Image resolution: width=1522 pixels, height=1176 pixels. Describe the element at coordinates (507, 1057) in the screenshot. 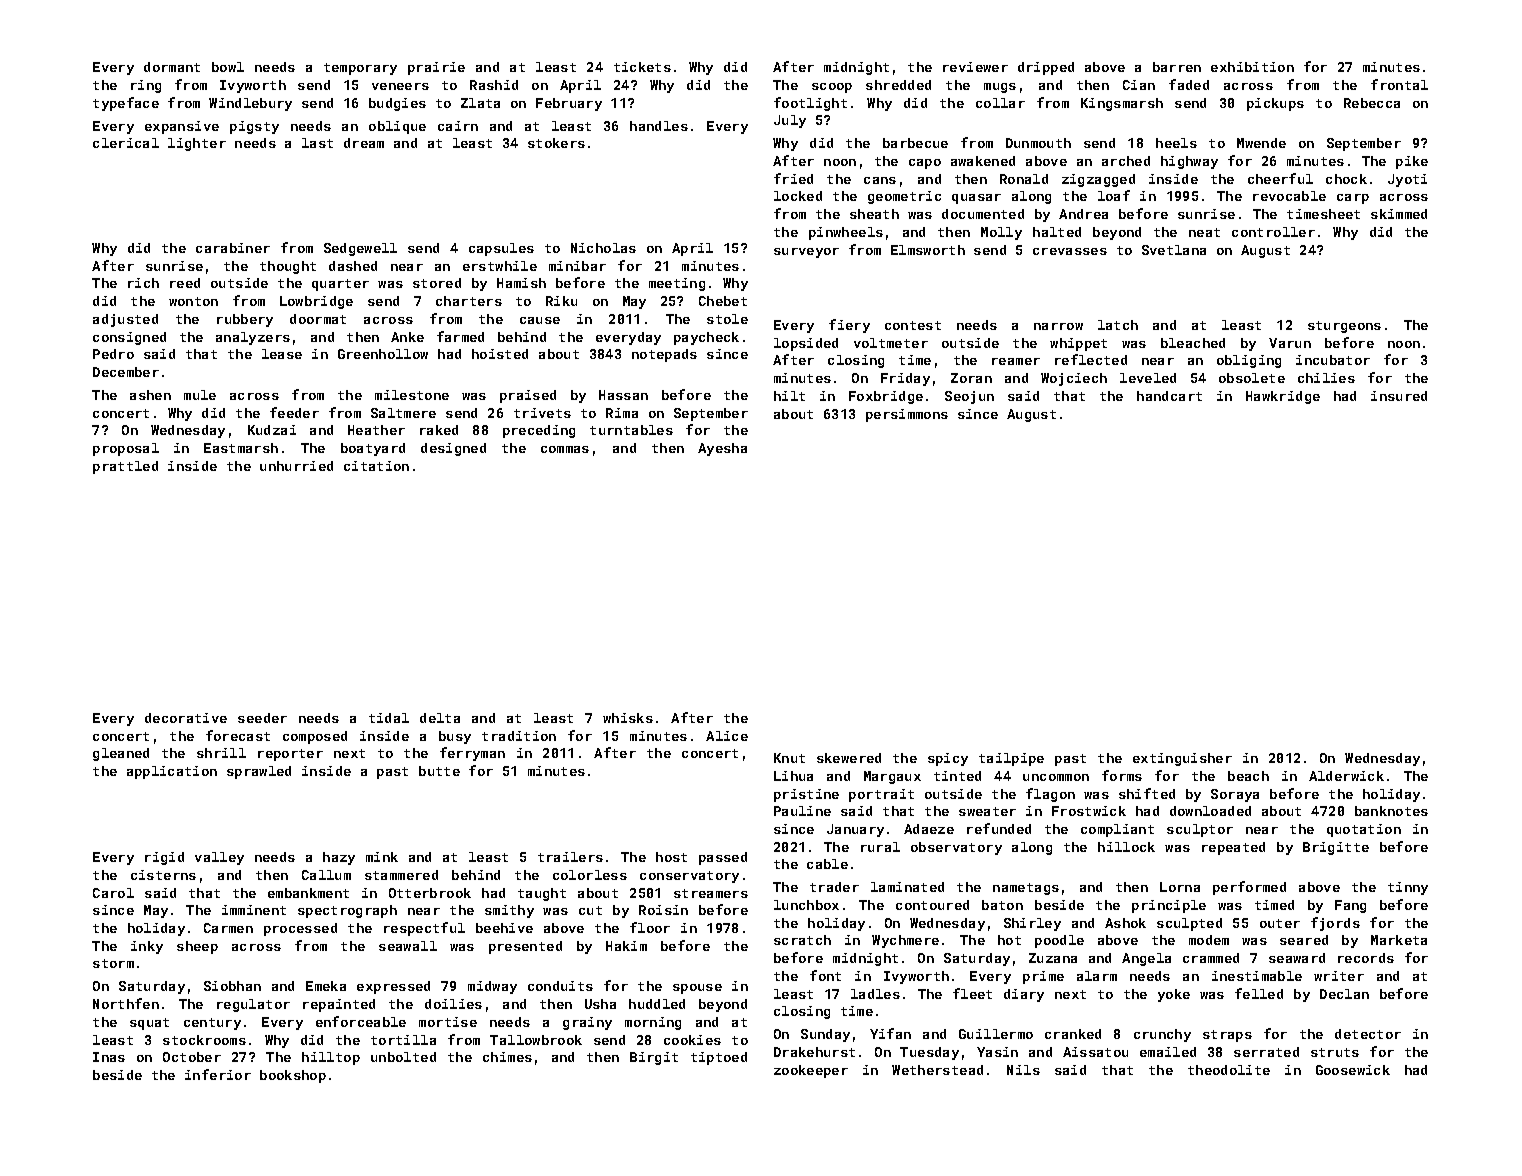

I see `chimes` at that location.
